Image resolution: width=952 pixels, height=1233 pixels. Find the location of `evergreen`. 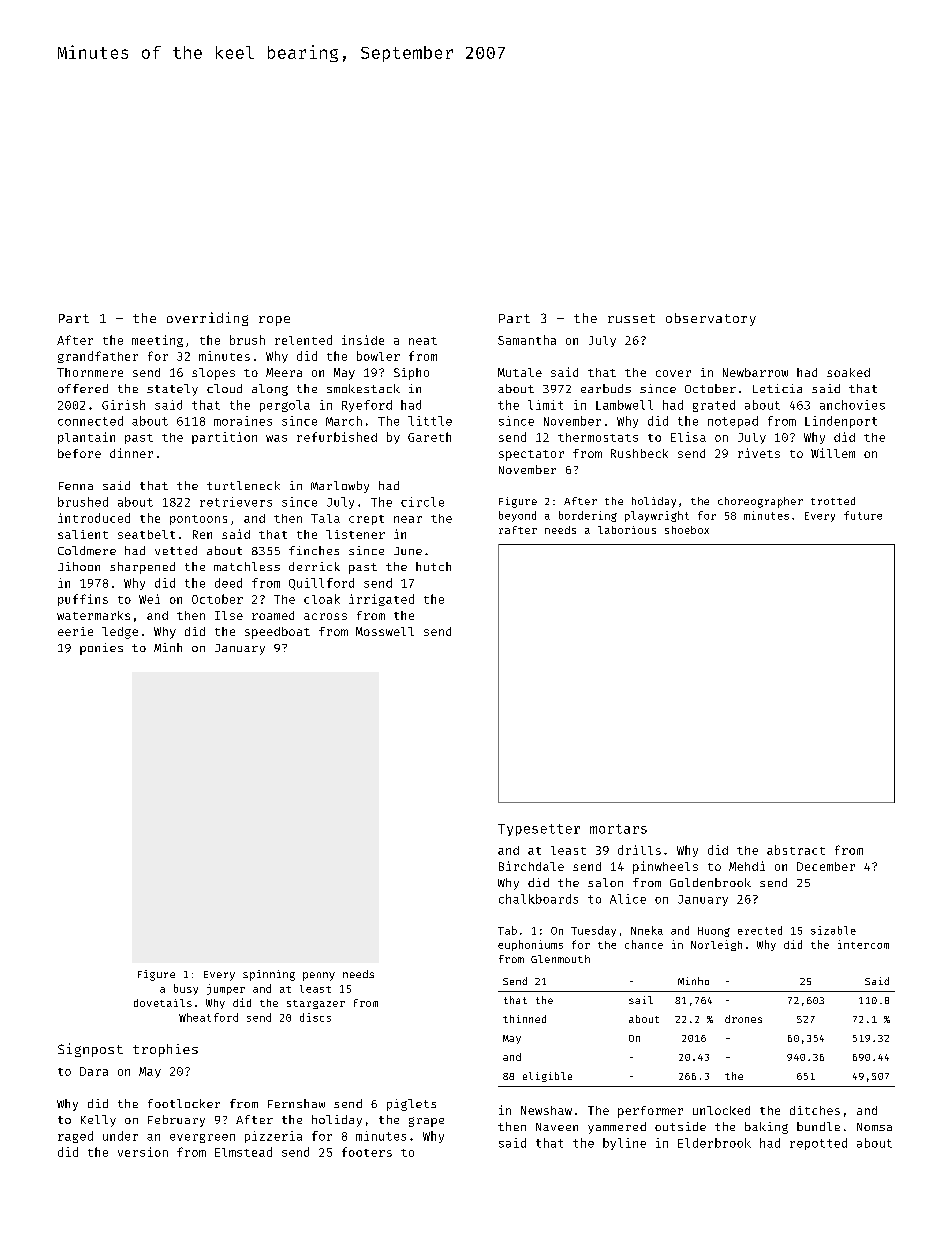

evergreen is located at coordinates (202, 1138).
